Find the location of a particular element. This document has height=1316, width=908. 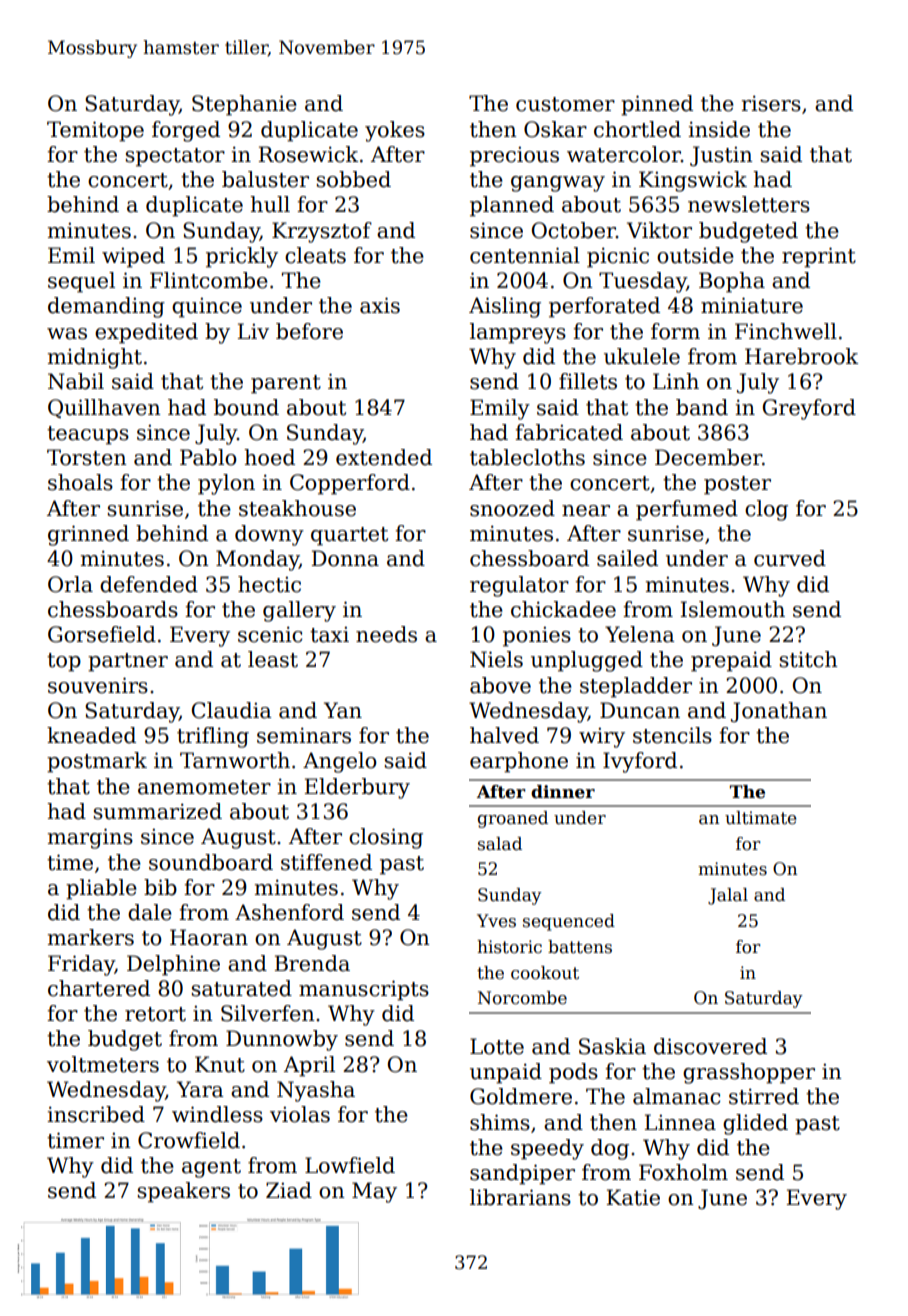

perfumed is located at coordinates (687, 510).
